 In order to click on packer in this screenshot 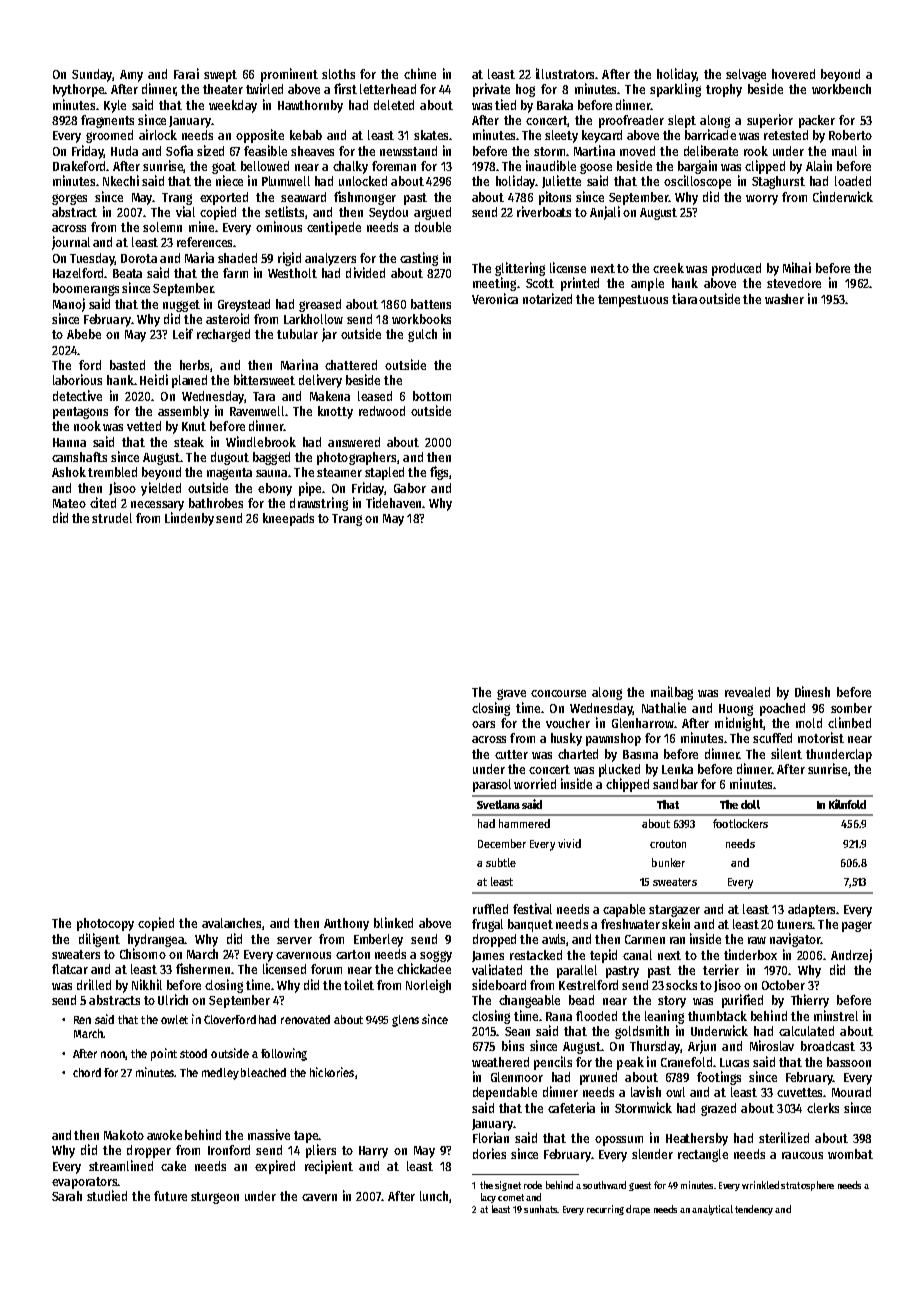, I will do `click(817, 121)`.
